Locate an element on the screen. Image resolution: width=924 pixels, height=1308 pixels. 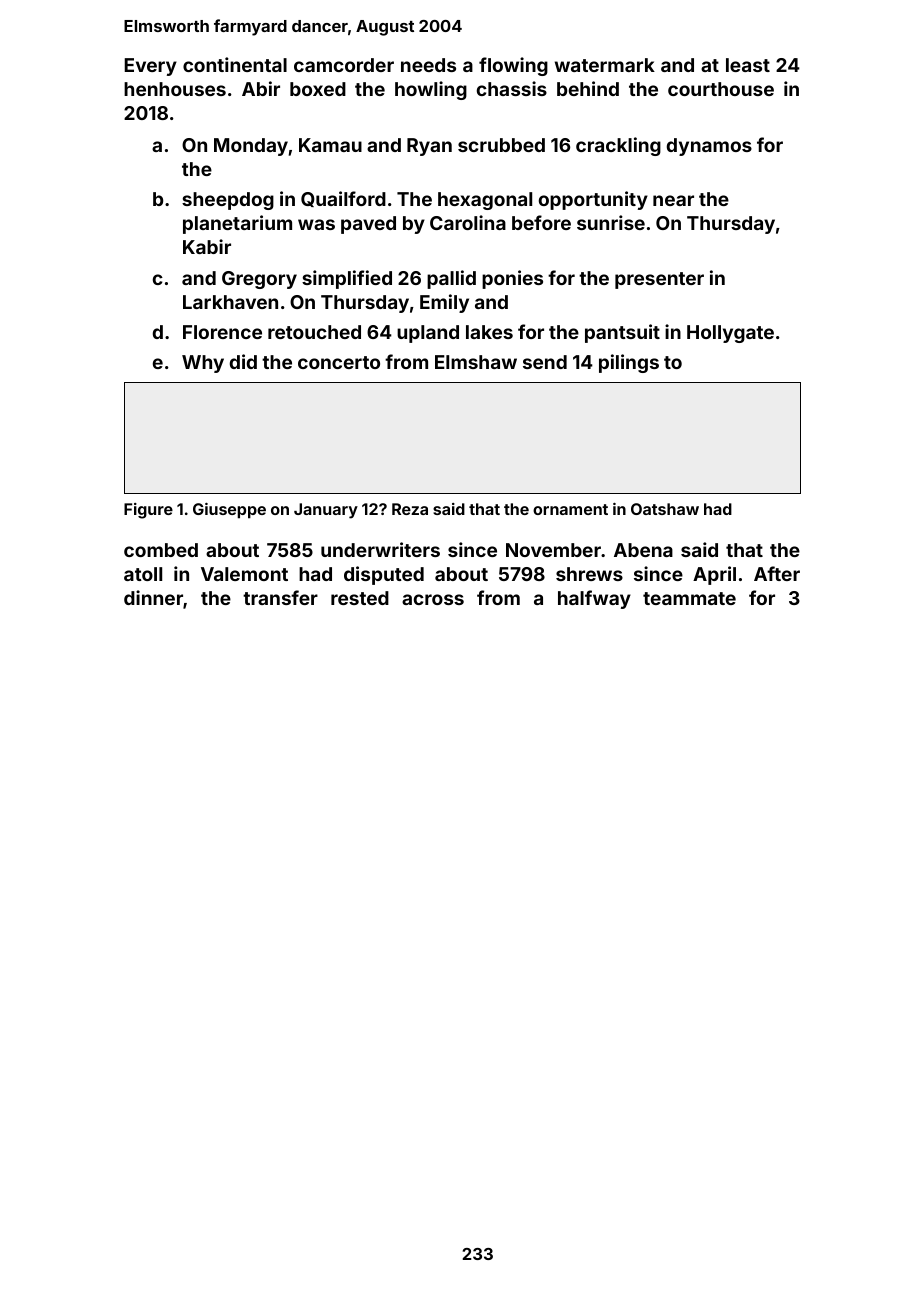
pilings is located at coordinates (629, 363).
